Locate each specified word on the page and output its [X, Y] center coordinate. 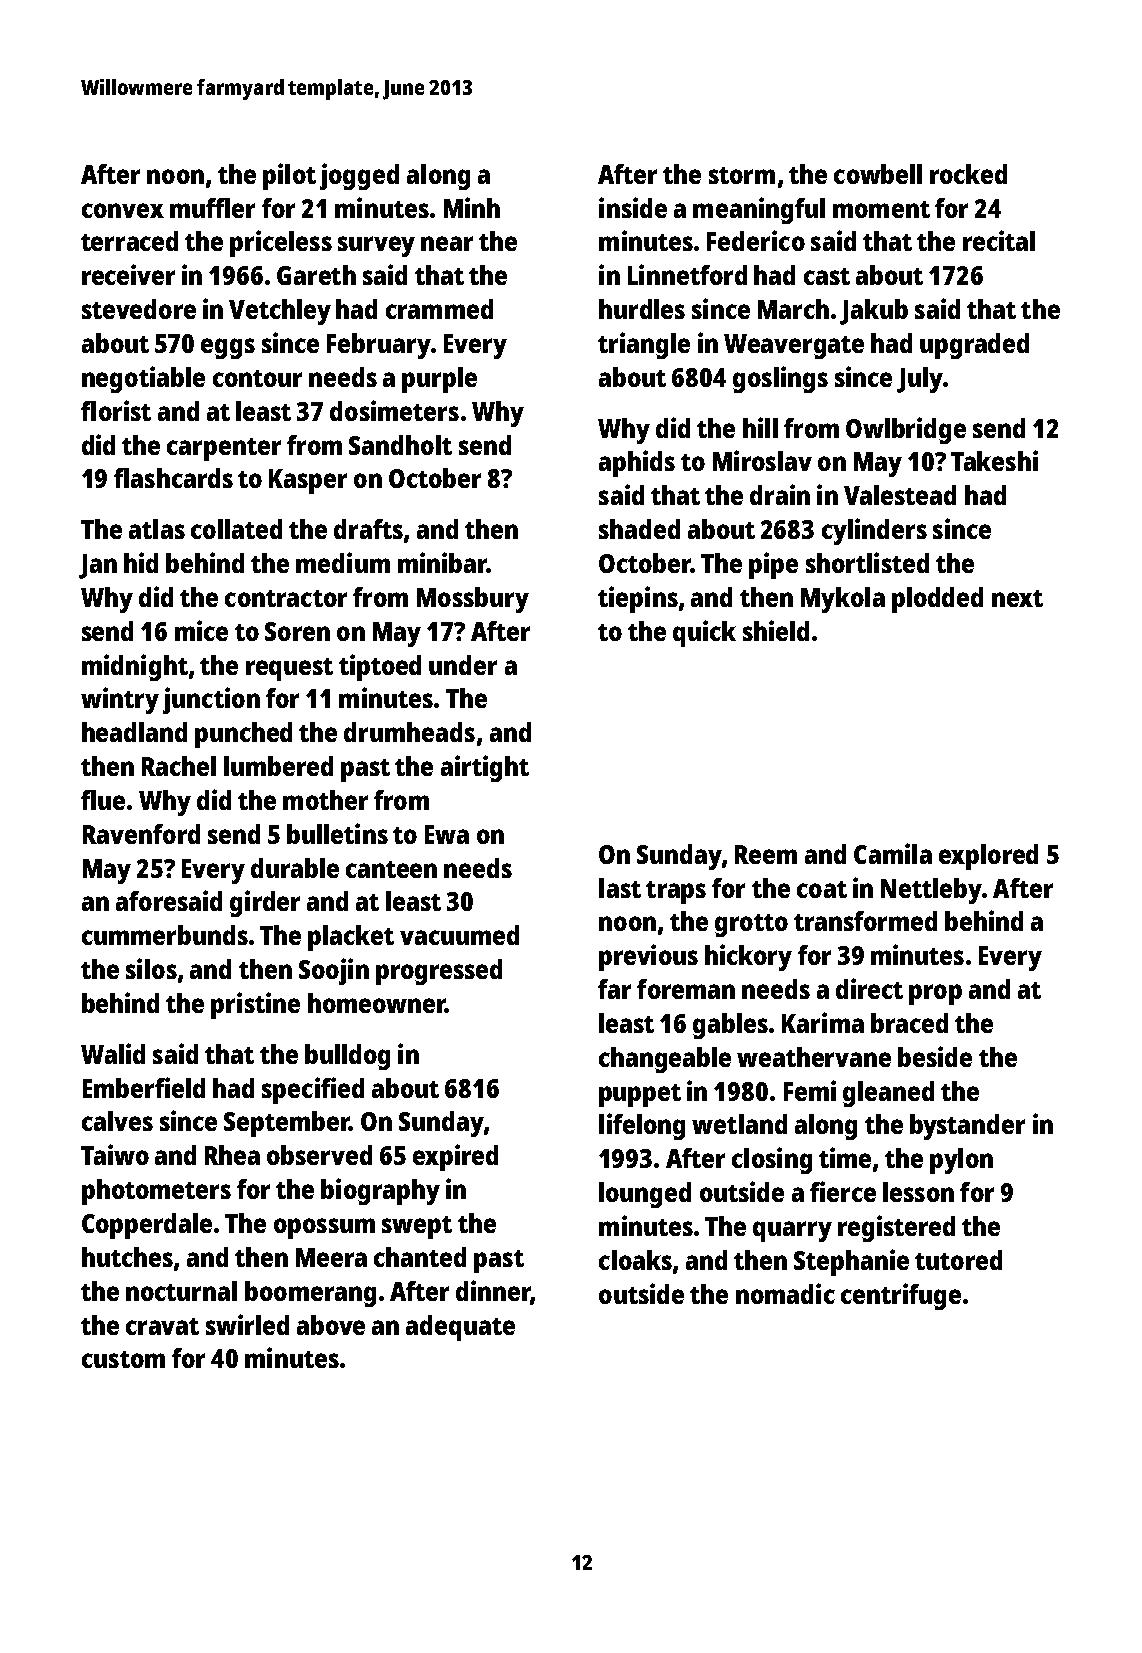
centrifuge [901, 1296]
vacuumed [459, 935]
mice [201, 630]
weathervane [814, 1057]
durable [295, 868]
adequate [460, 1328]
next [1017, 598]
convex [123, 210]
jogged [359, 176]
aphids [637, 463]
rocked [968, 174]
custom [123, 1359]
